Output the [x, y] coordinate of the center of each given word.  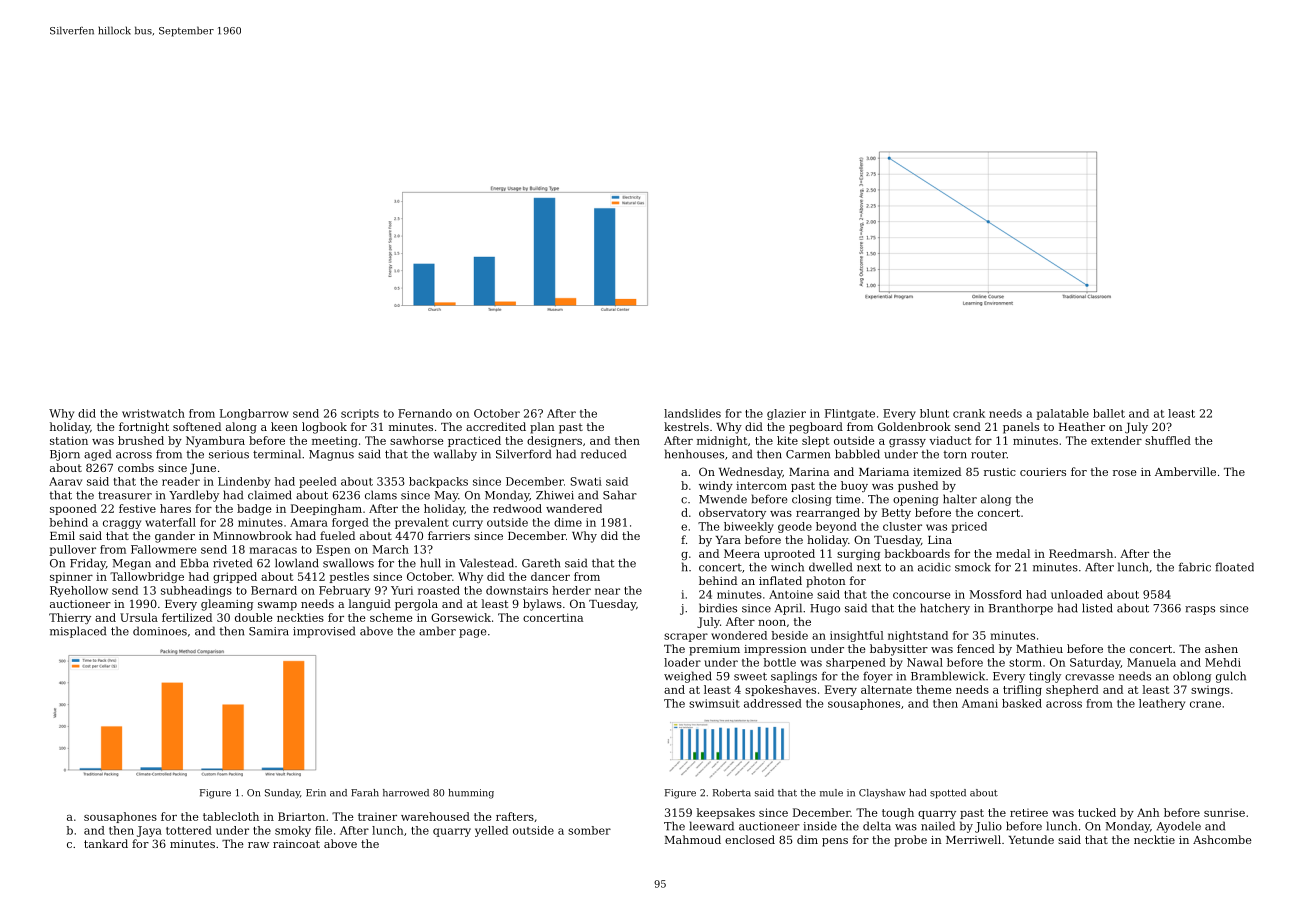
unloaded [1077, 594]
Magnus [331, 455]
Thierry [70, 618]
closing [812, 500]
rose [1125, 473]
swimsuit [714, 703]
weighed [688, 677]
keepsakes [726, 813]
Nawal [925, 662]
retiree [1029, 813]
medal [1013, 553]
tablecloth [231, 816]
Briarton [301, 816]
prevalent [422, 523]
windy [716, 486]
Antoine [791, 594]
